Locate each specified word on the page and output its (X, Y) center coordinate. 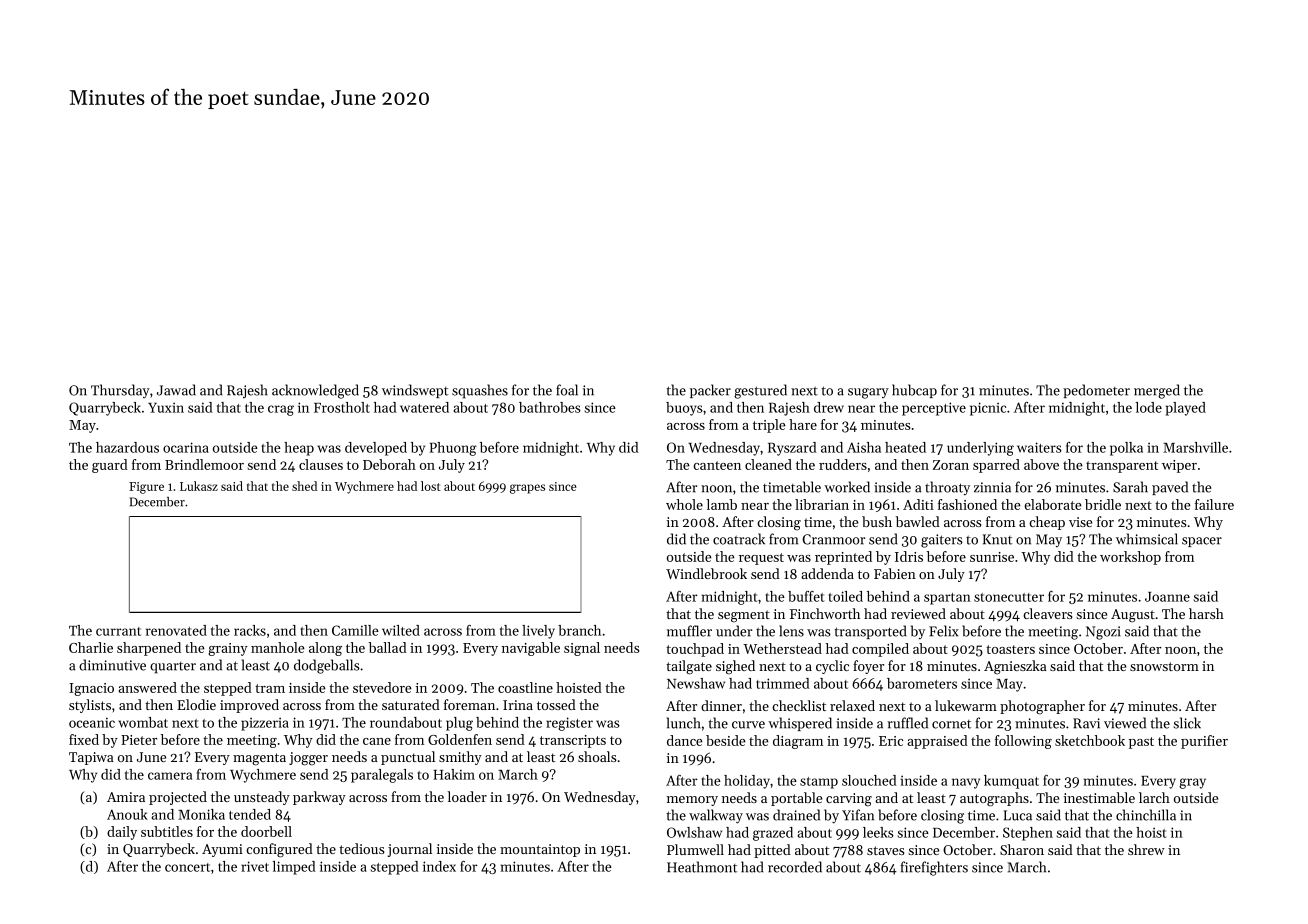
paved (1170, 488)
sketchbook (1090, 740)
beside (726, 740)
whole (684, 504)
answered (147, 687)
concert (187, 867)
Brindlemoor (204, 464)
